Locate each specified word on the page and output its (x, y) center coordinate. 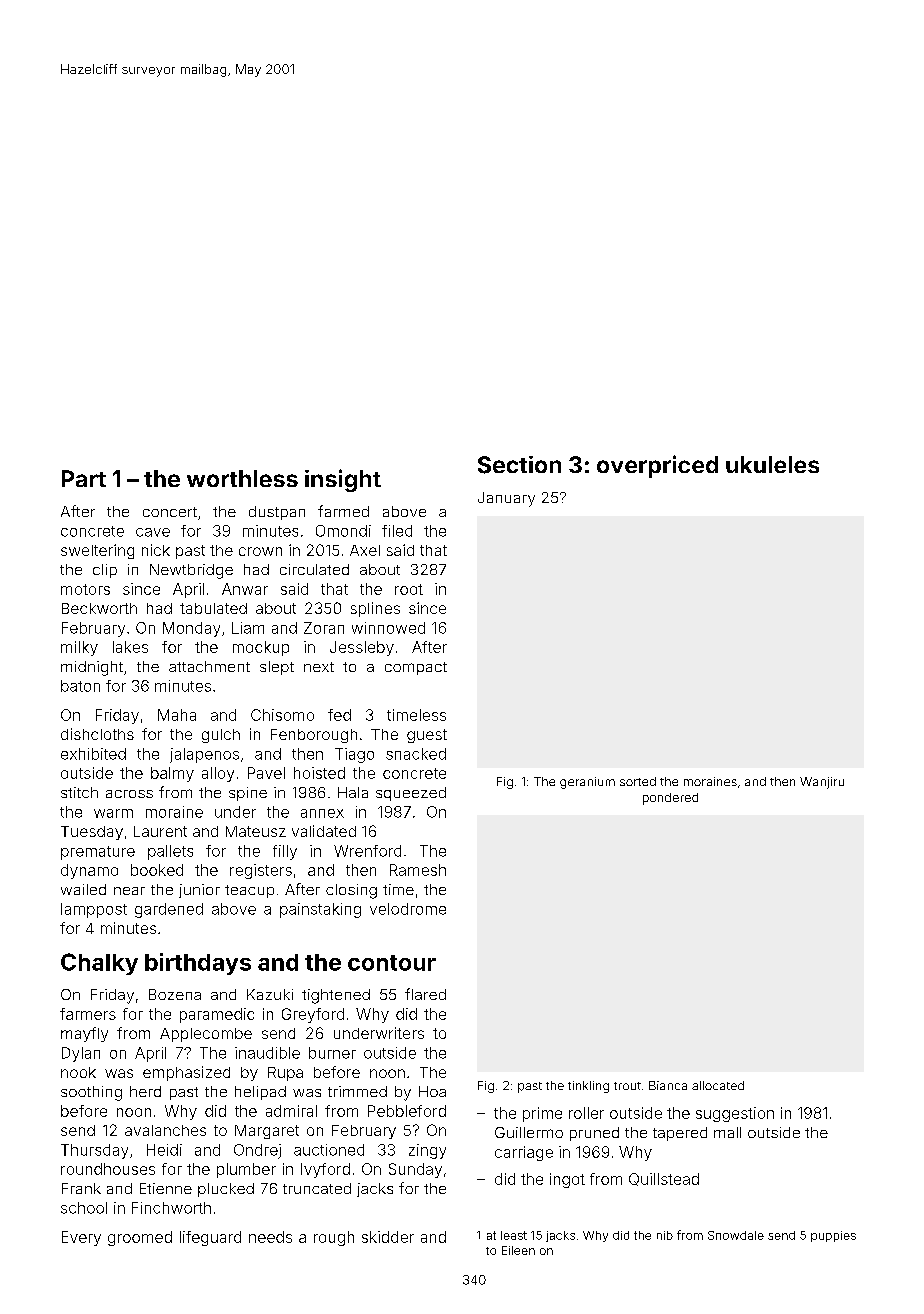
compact (416, 668)
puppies (833, 1236)
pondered (670, 799)
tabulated (213, 608)
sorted (638, 781)
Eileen (518, 1250)
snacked (416, 754)
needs (270, 1237)
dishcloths (97, 734)
